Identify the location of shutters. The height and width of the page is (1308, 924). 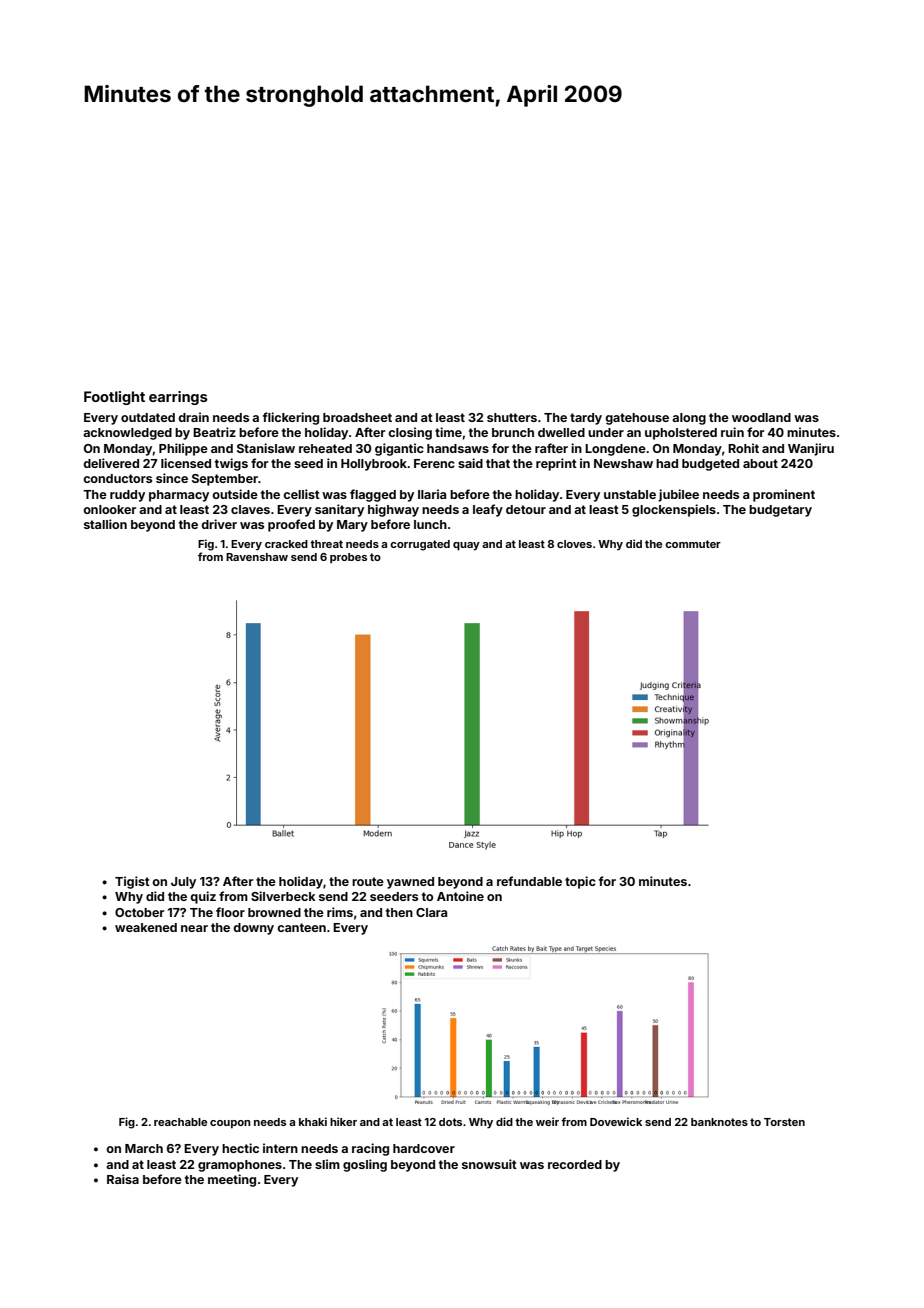
(512, 417).
